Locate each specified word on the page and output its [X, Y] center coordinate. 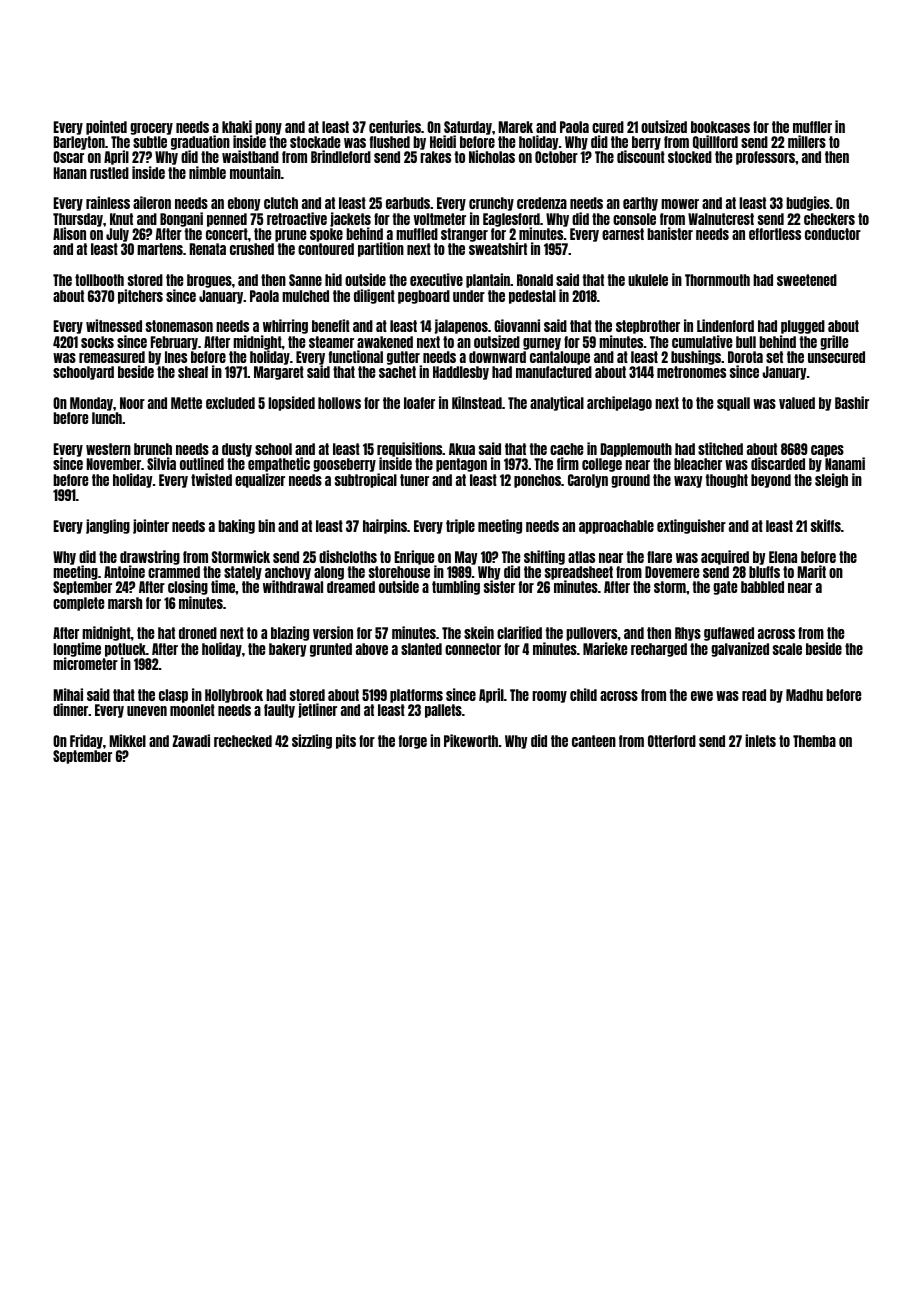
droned [198, 633]
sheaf [193, 372]
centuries [395, 126]
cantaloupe [560, 358]
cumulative [702, 341]
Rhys [688, 634]
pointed [106, 127]
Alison [69, 233]
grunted [331, 650]
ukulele [648, 280]
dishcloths [348, 556]
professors [765, 158]
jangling [108, 526]
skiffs [826, 525]
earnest [623, 234]
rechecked [243, 741]
